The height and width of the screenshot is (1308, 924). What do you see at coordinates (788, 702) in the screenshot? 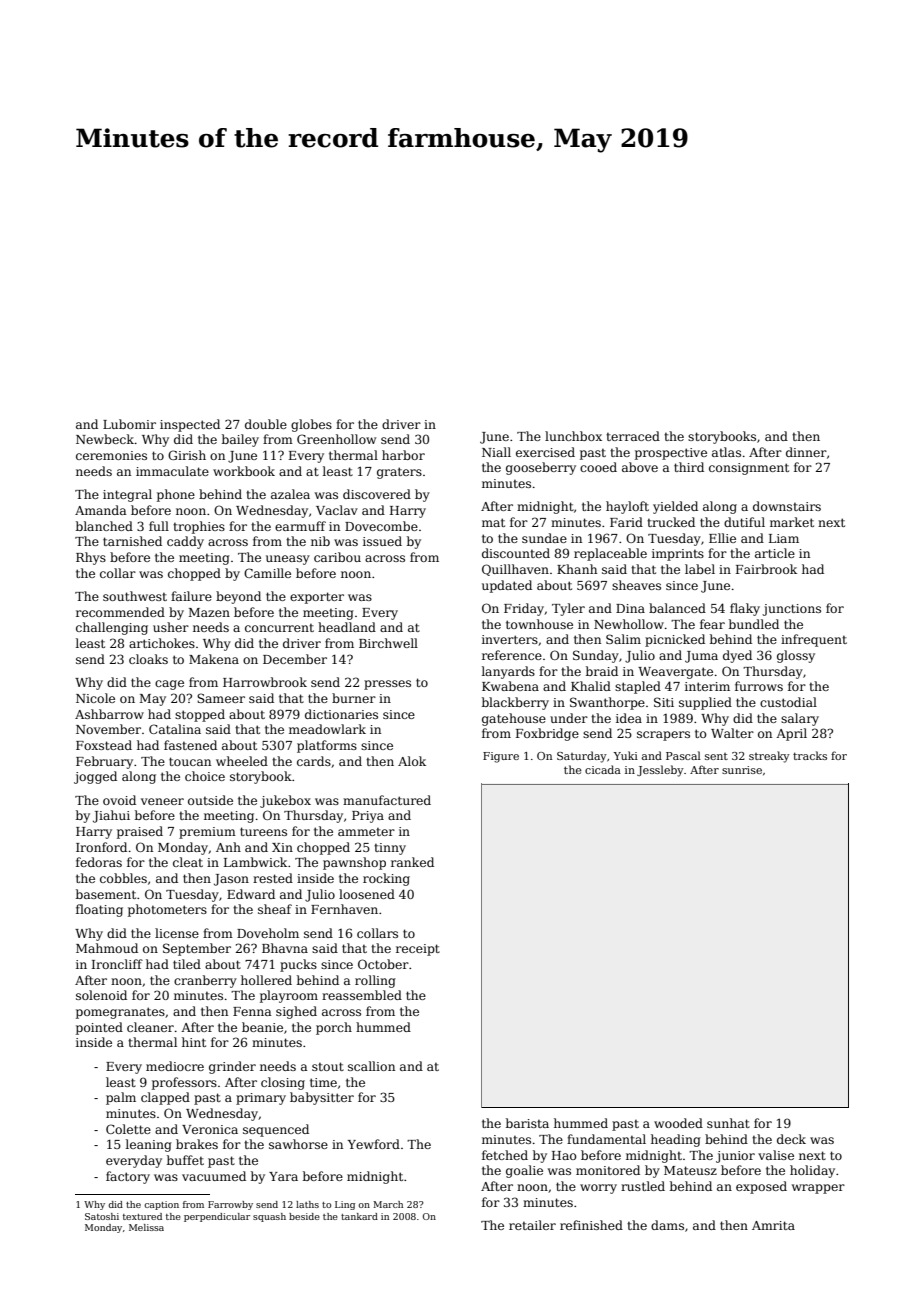
I see `custodial` at bounding box center [788, 702].
